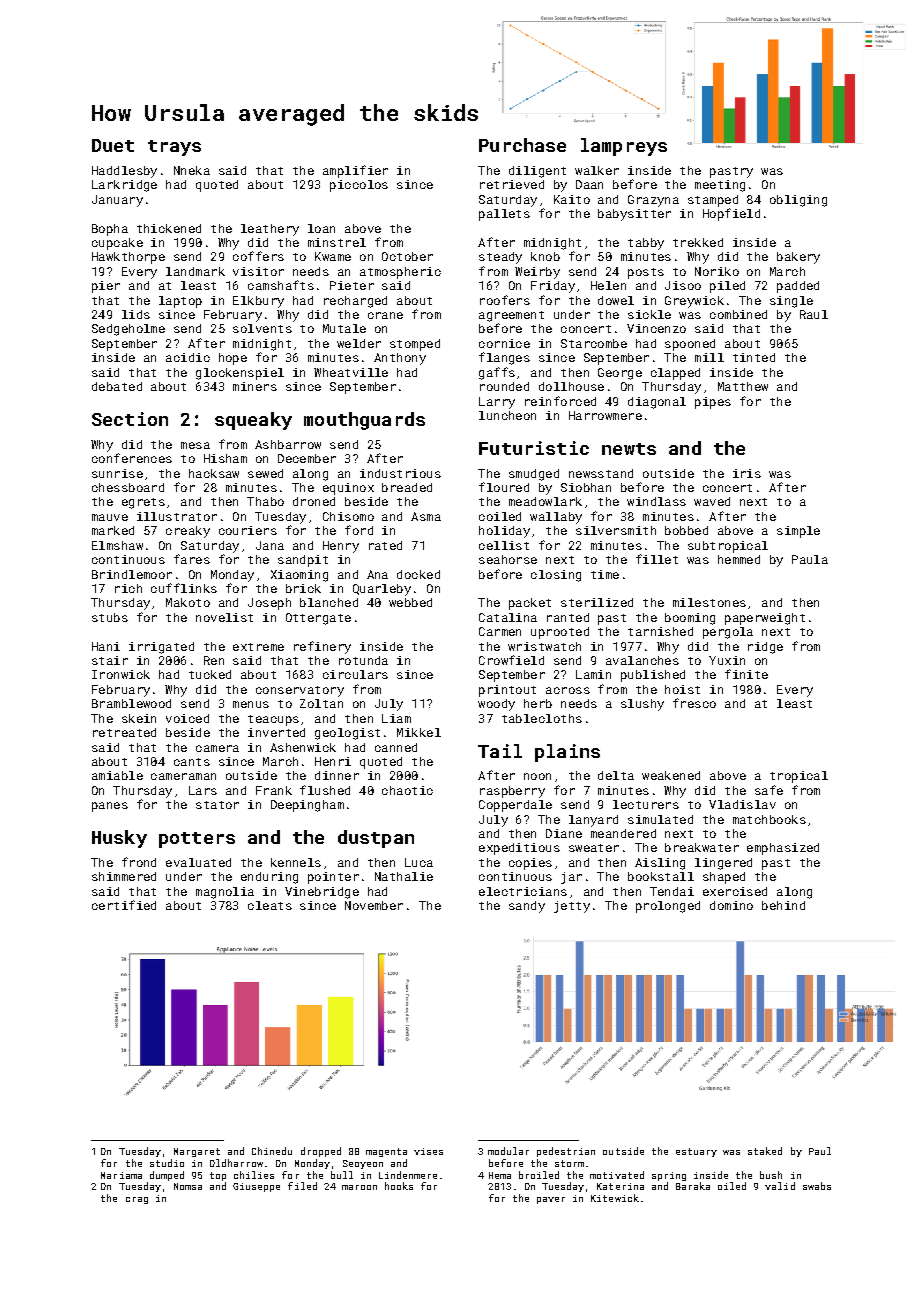 This screenshot has height=1308, width=924. What do you see at coordinates (624, 147) in the screenshot?
I see `lampreys` at bounding box center [624, 147].
